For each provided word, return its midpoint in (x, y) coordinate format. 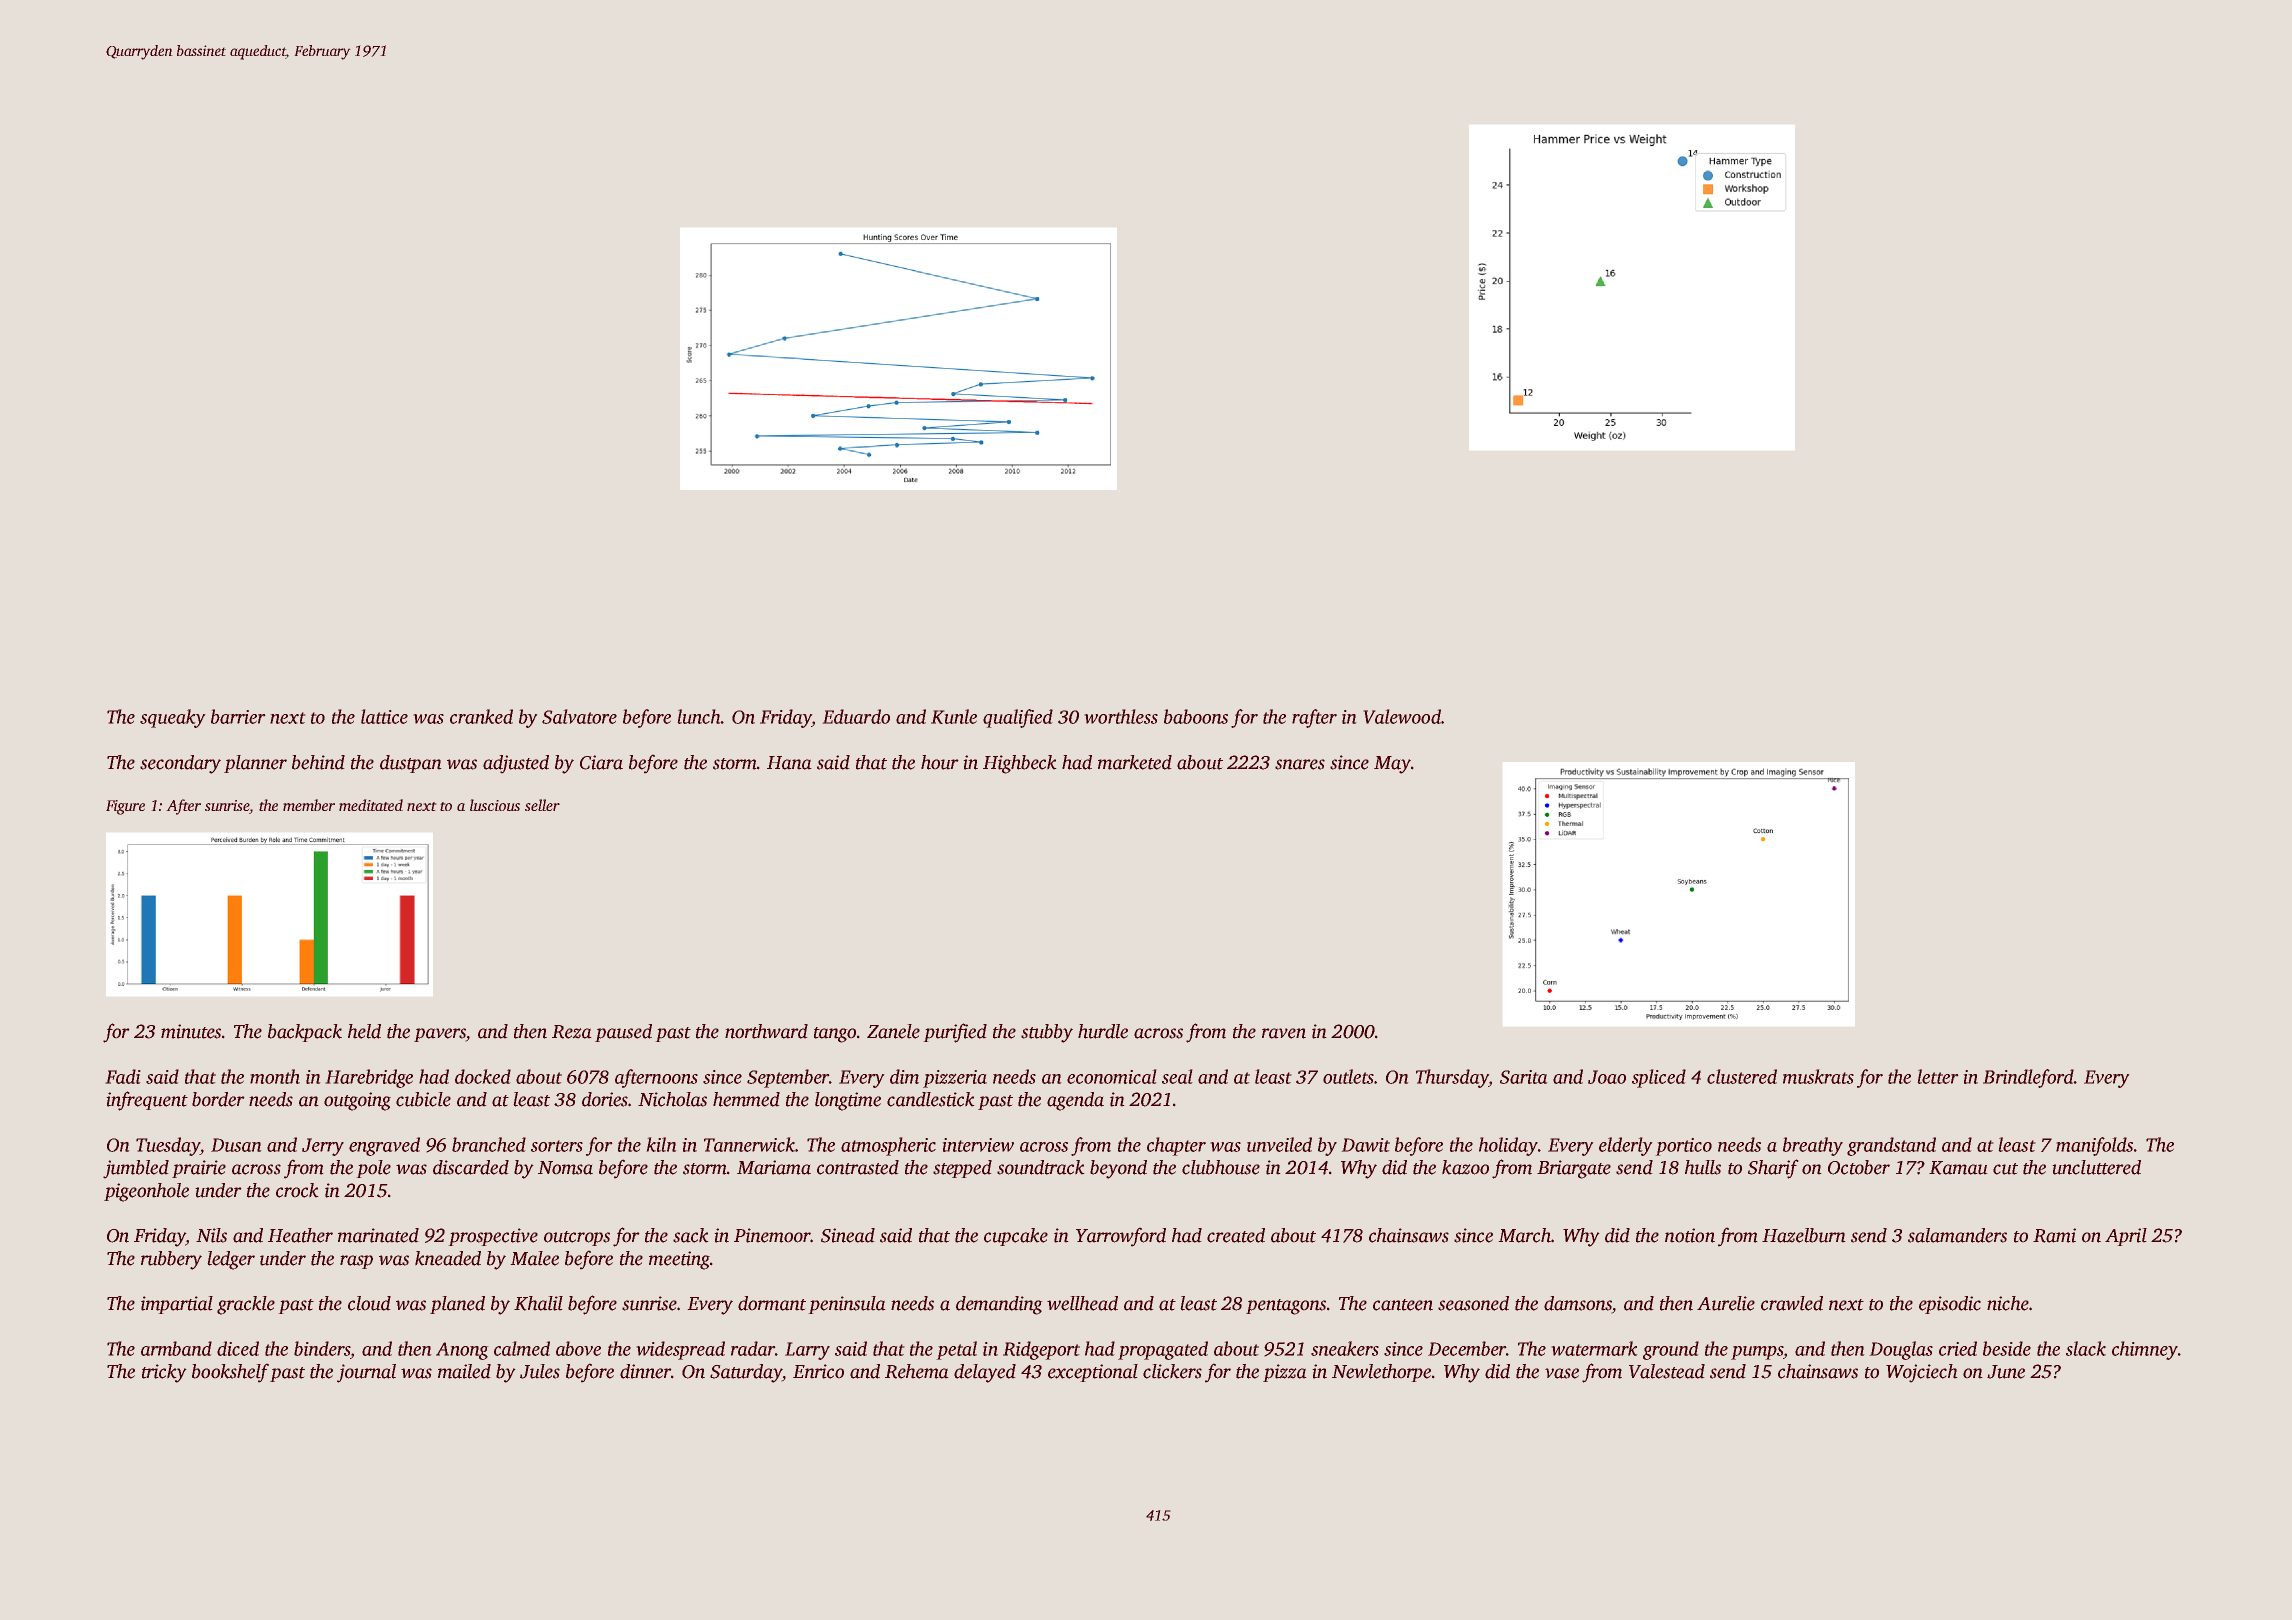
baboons (1196, 716)
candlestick (931, 1099)
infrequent (147, 1101)
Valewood (1402, 716)
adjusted (516, 764)
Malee (534, 1258)
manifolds (2094, 1146)
